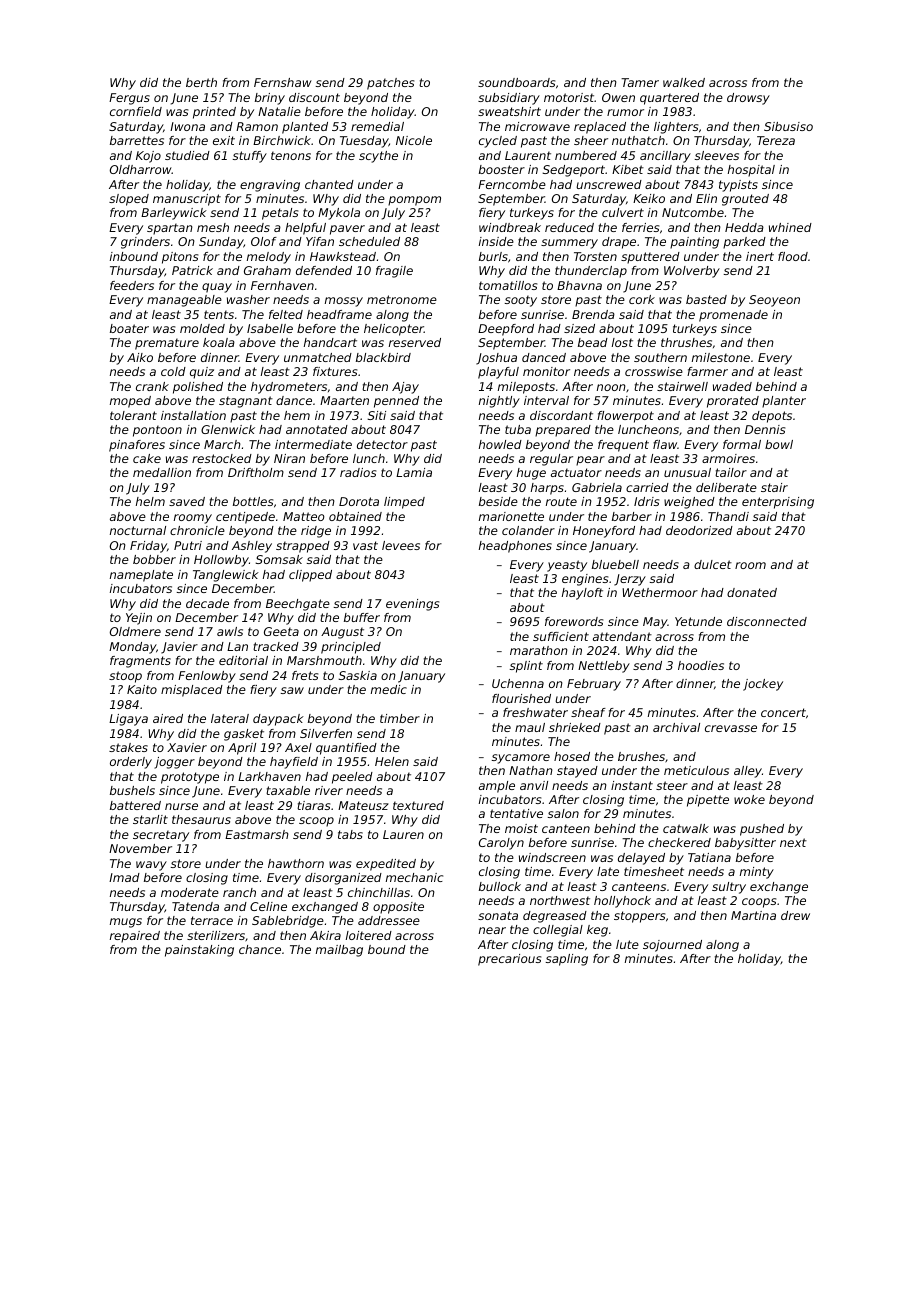 The width and height of the image is (924, 1308). What do you see at coordinates (793, 842) in the image?
I see `next` at bounding box center [793, 842].
